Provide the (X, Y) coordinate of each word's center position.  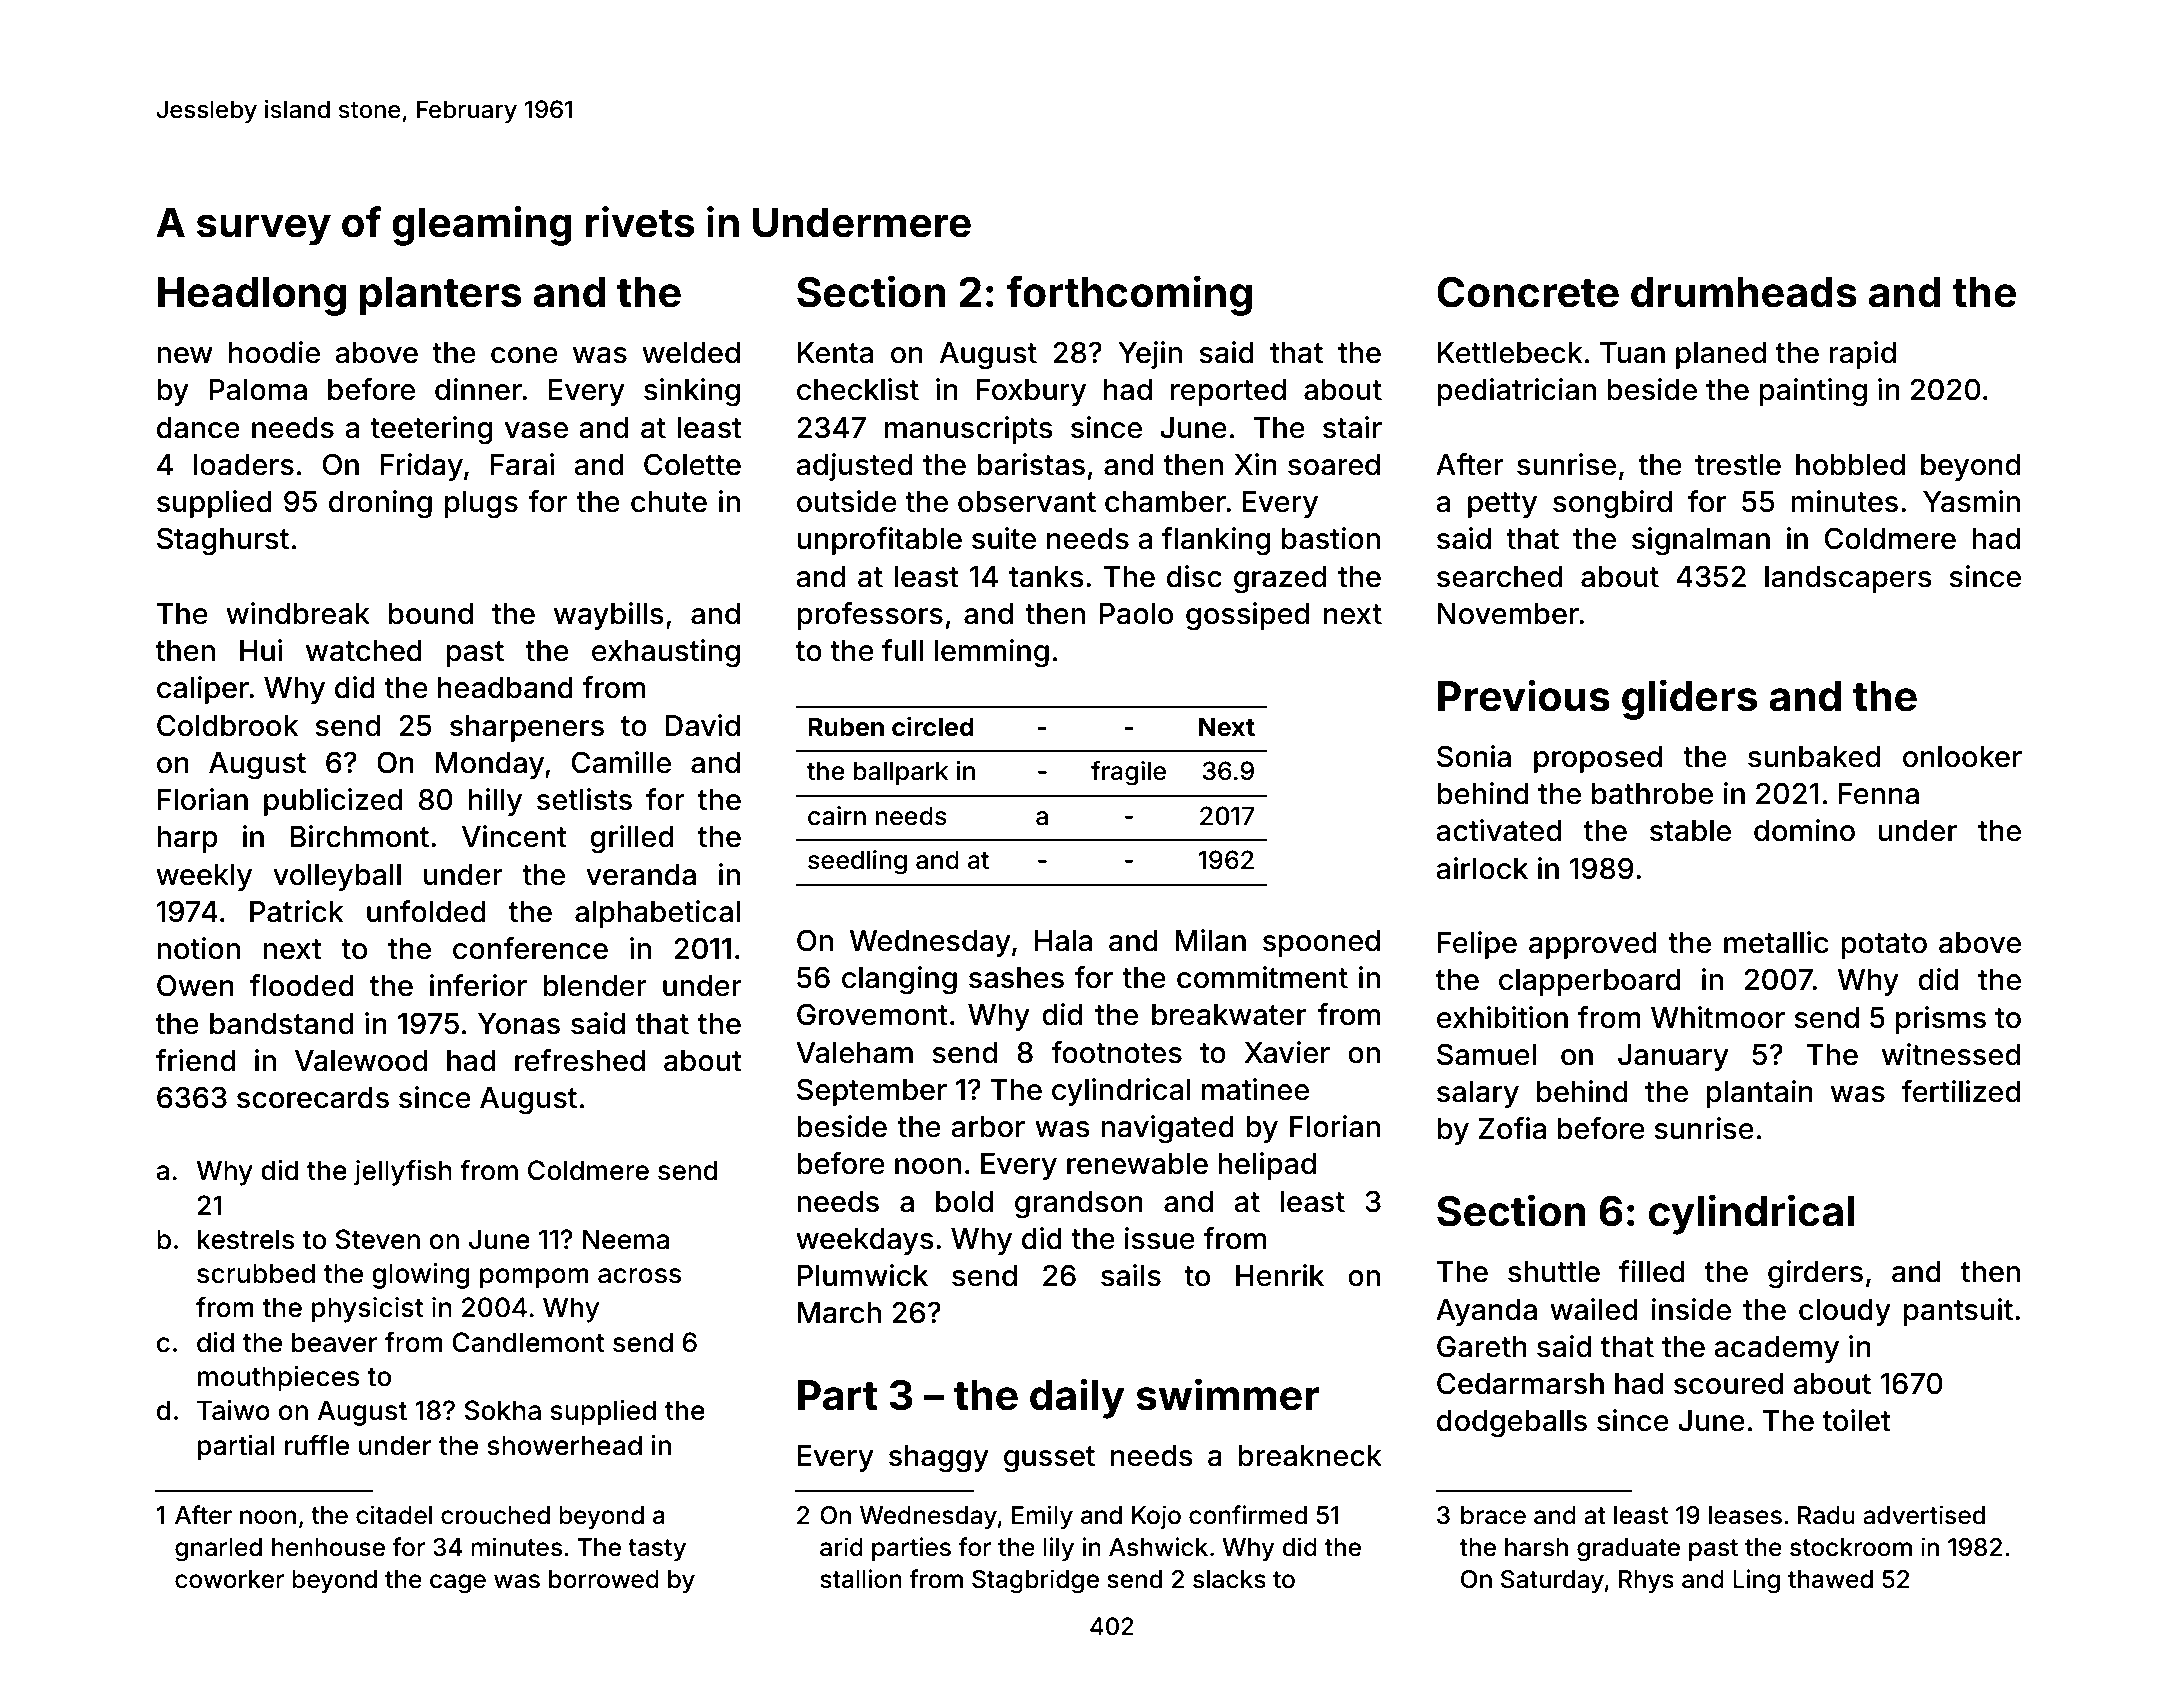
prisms (1941, 1020)
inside (1691, 1309)
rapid (1862, 355)
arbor (988, 1127)
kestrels (246, 1239)
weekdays (865, 1241)
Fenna (1879, 794)
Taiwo (233, 1410)
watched (364, 651)
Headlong (252, 296)
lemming (991, 653)
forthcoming (1129, 295)
